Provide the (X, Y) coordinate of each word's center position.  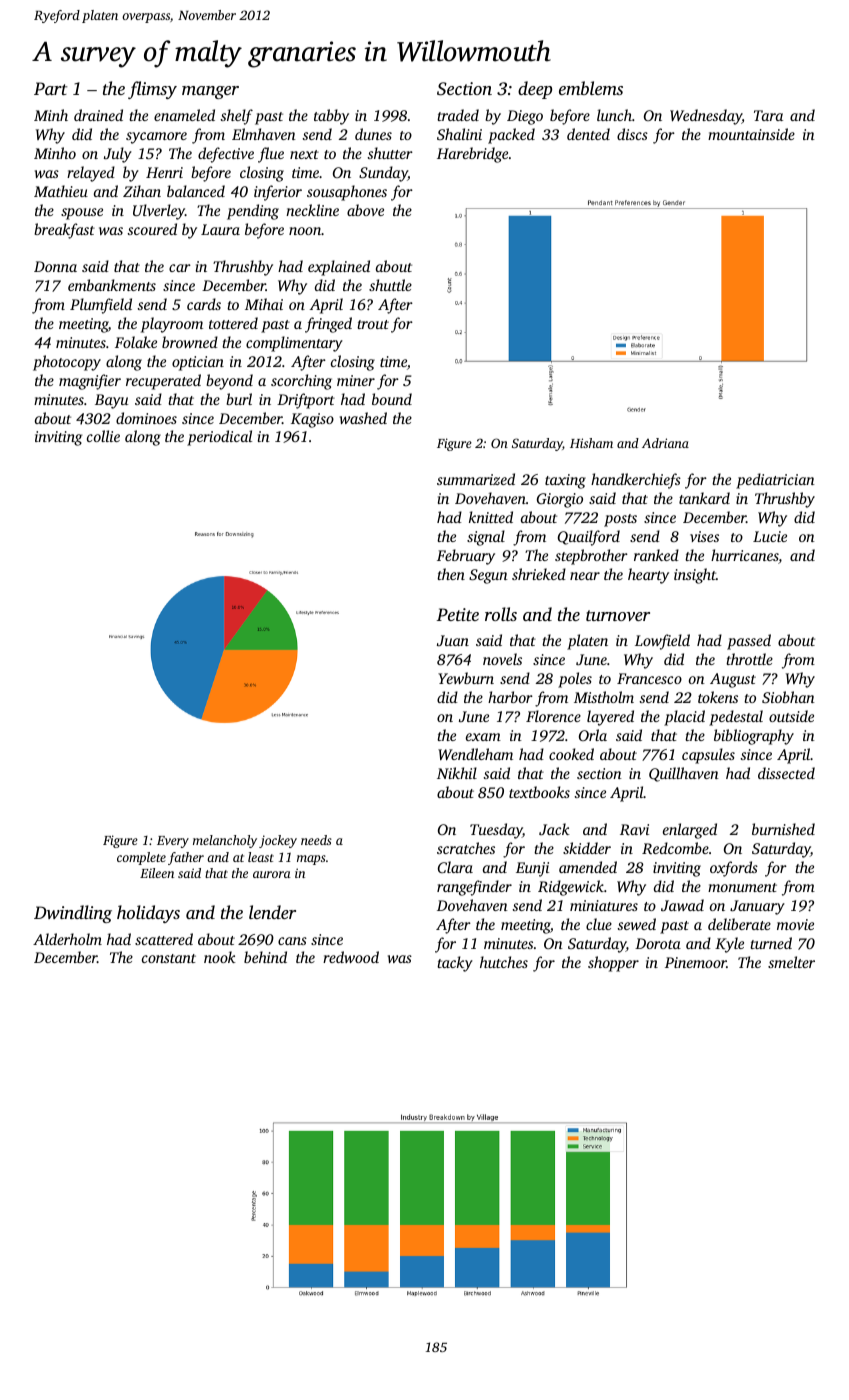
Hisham (591, 443)
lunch (614, 115)
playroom (172, 325)
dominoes (146, 418)
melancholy (225, 841)
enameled (184, 115)
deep (535, 90)
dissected (786, 773)
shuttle (390, 285)
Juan (453, 640)
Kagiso (312, 420)
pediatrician (775, 481)
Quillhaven (684, 774)
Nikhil (457, 773)
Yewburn (466, 678)
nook (220, 957)
